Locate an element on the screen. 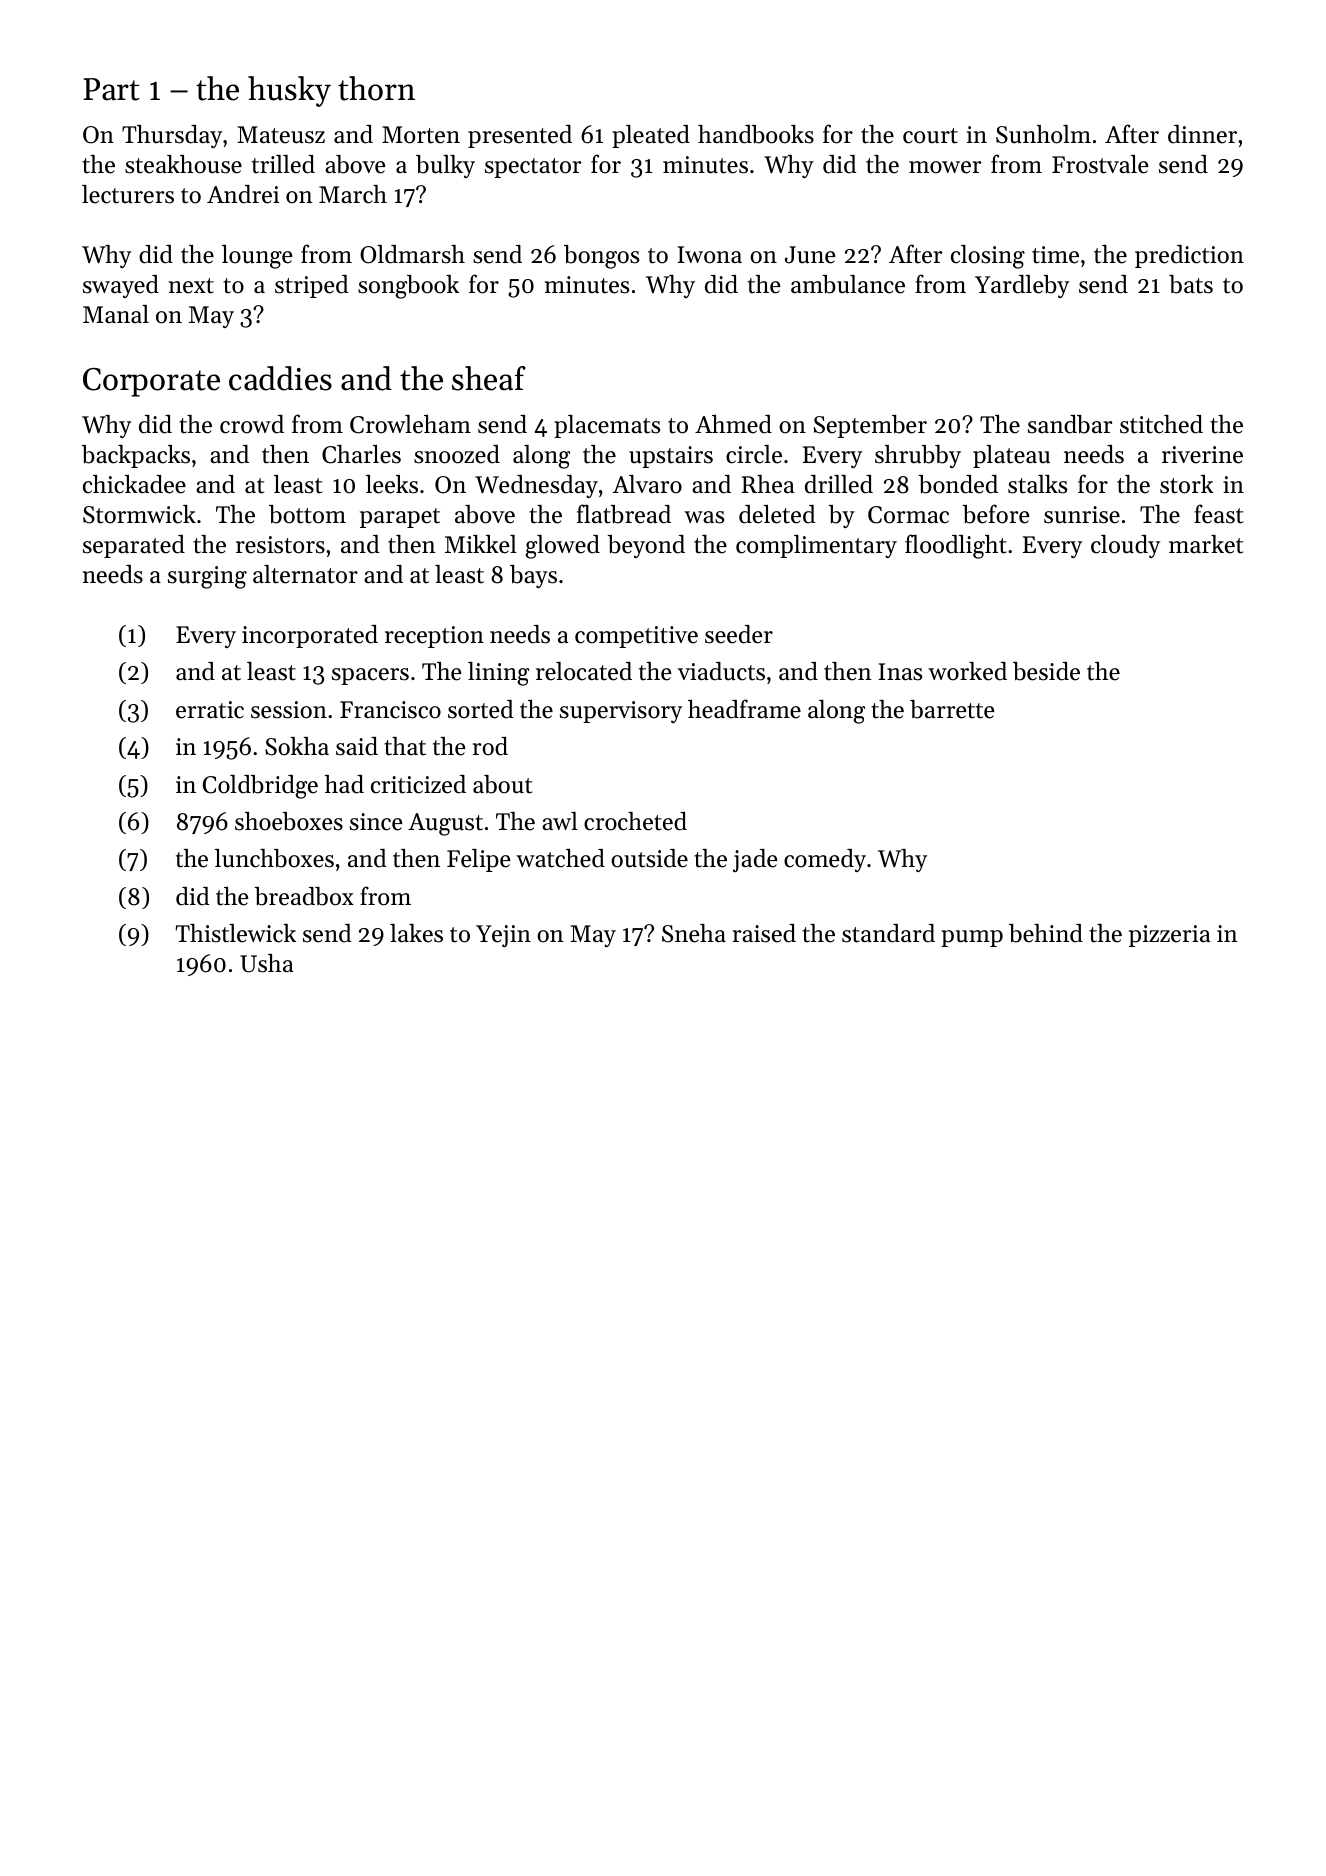 The width and height of the screenshot is (1326, 1876). Ahmed is located at coordinates (733, 424).
